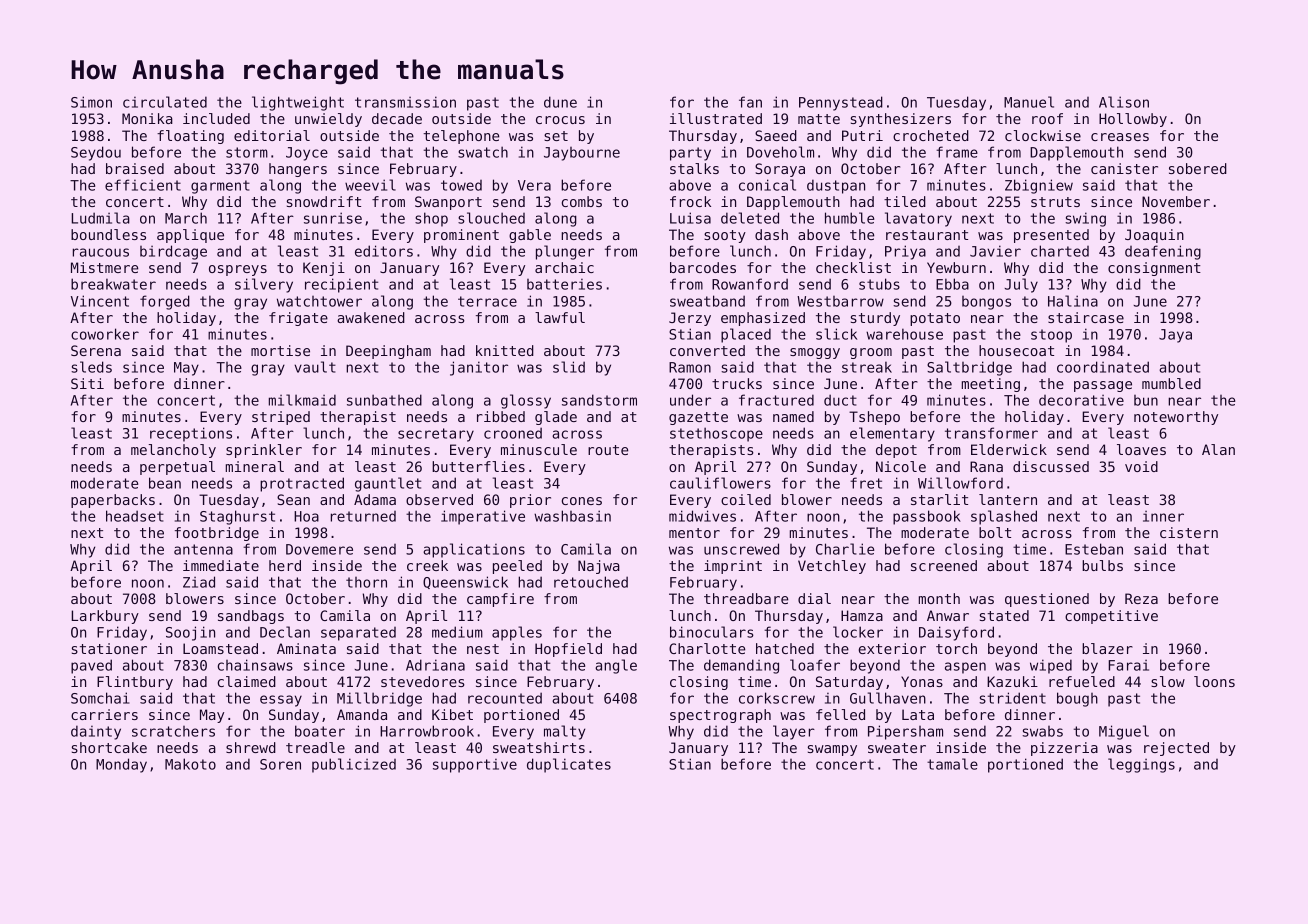 The width and height of the screenshot is (1308, 924). I want to click on transformer, so click(991, 433).
